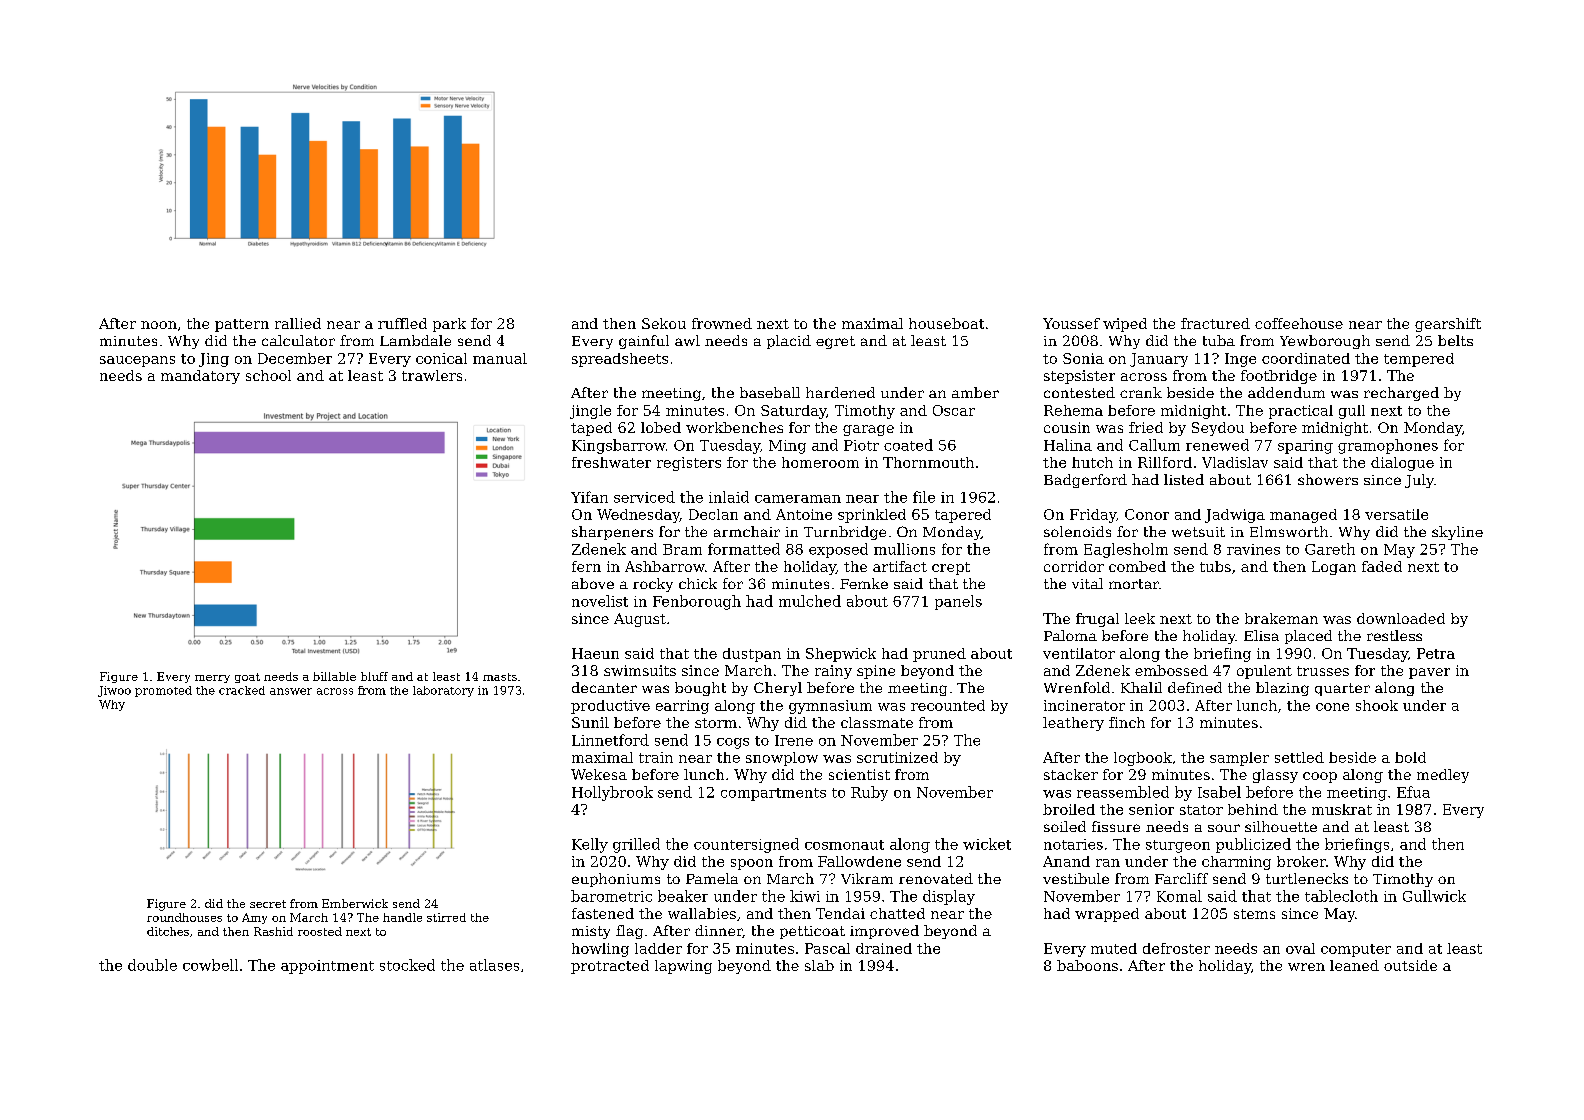 The height and width of the screenshot is (1120, 1584). I want to click on fern, so click(586, 566).
